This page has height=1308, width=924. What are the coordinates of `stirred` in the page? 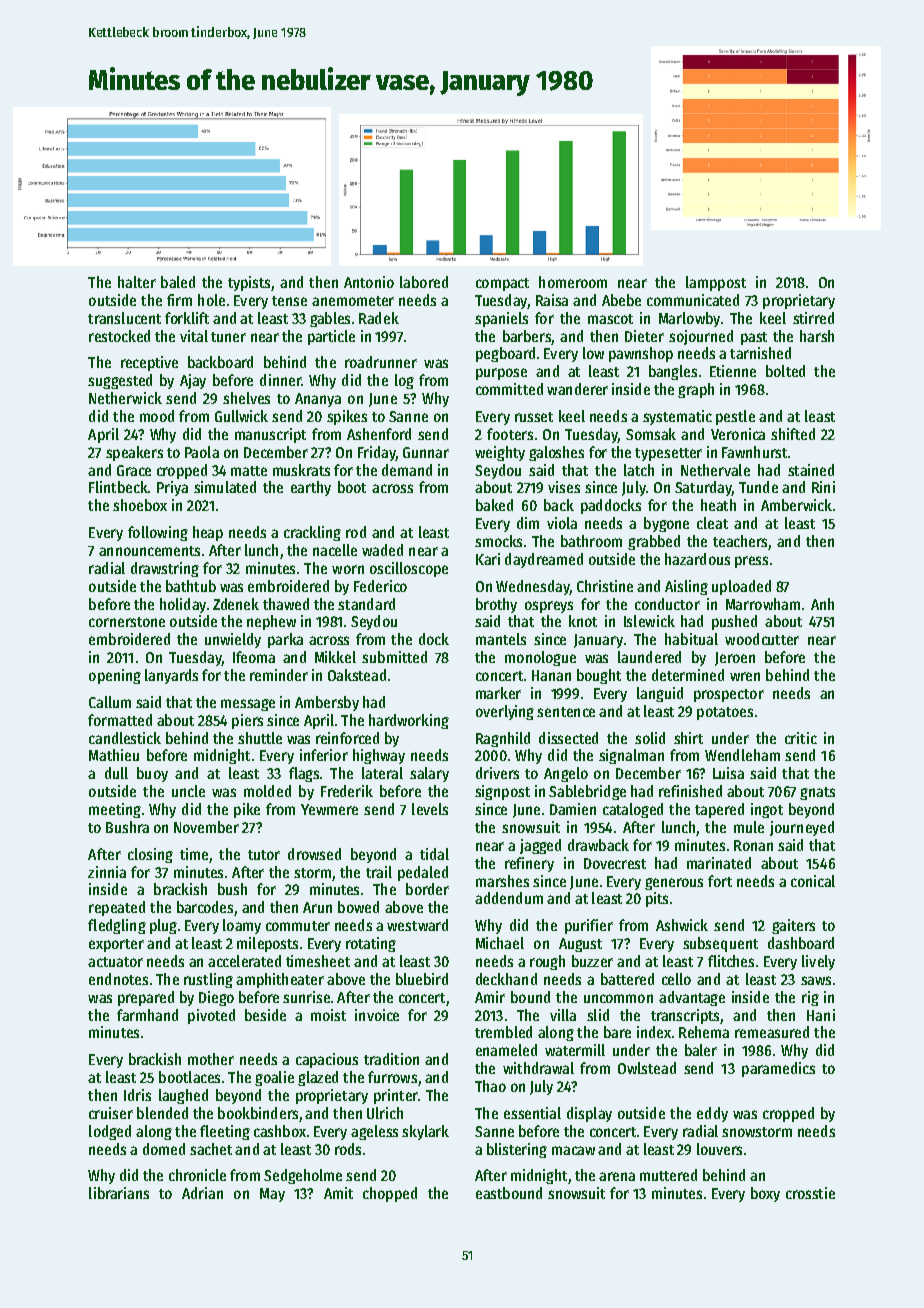 It's located at (813, 318).
